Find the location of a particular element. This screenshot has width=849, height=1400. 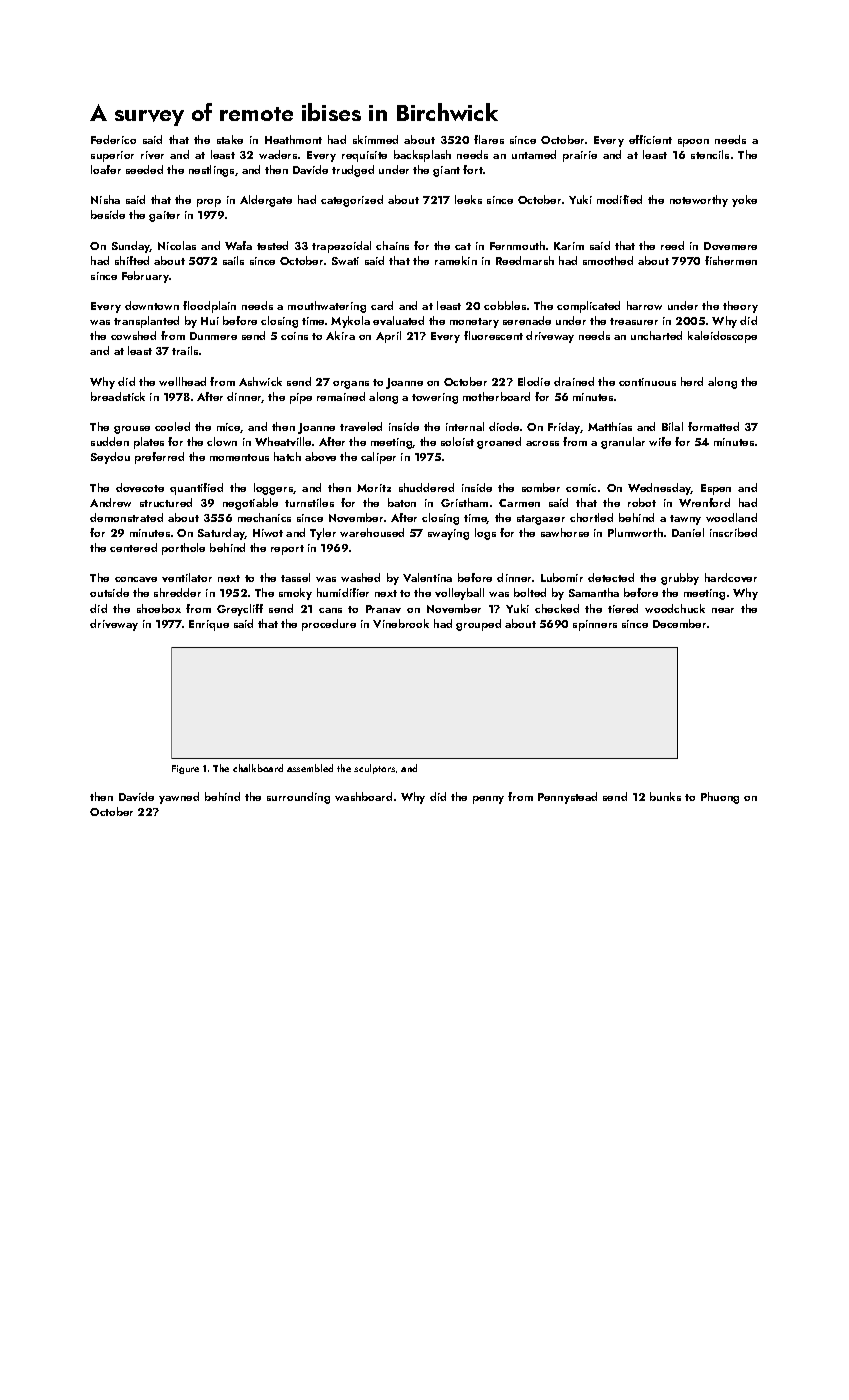

Figure is located at coordinates (185, 769).
